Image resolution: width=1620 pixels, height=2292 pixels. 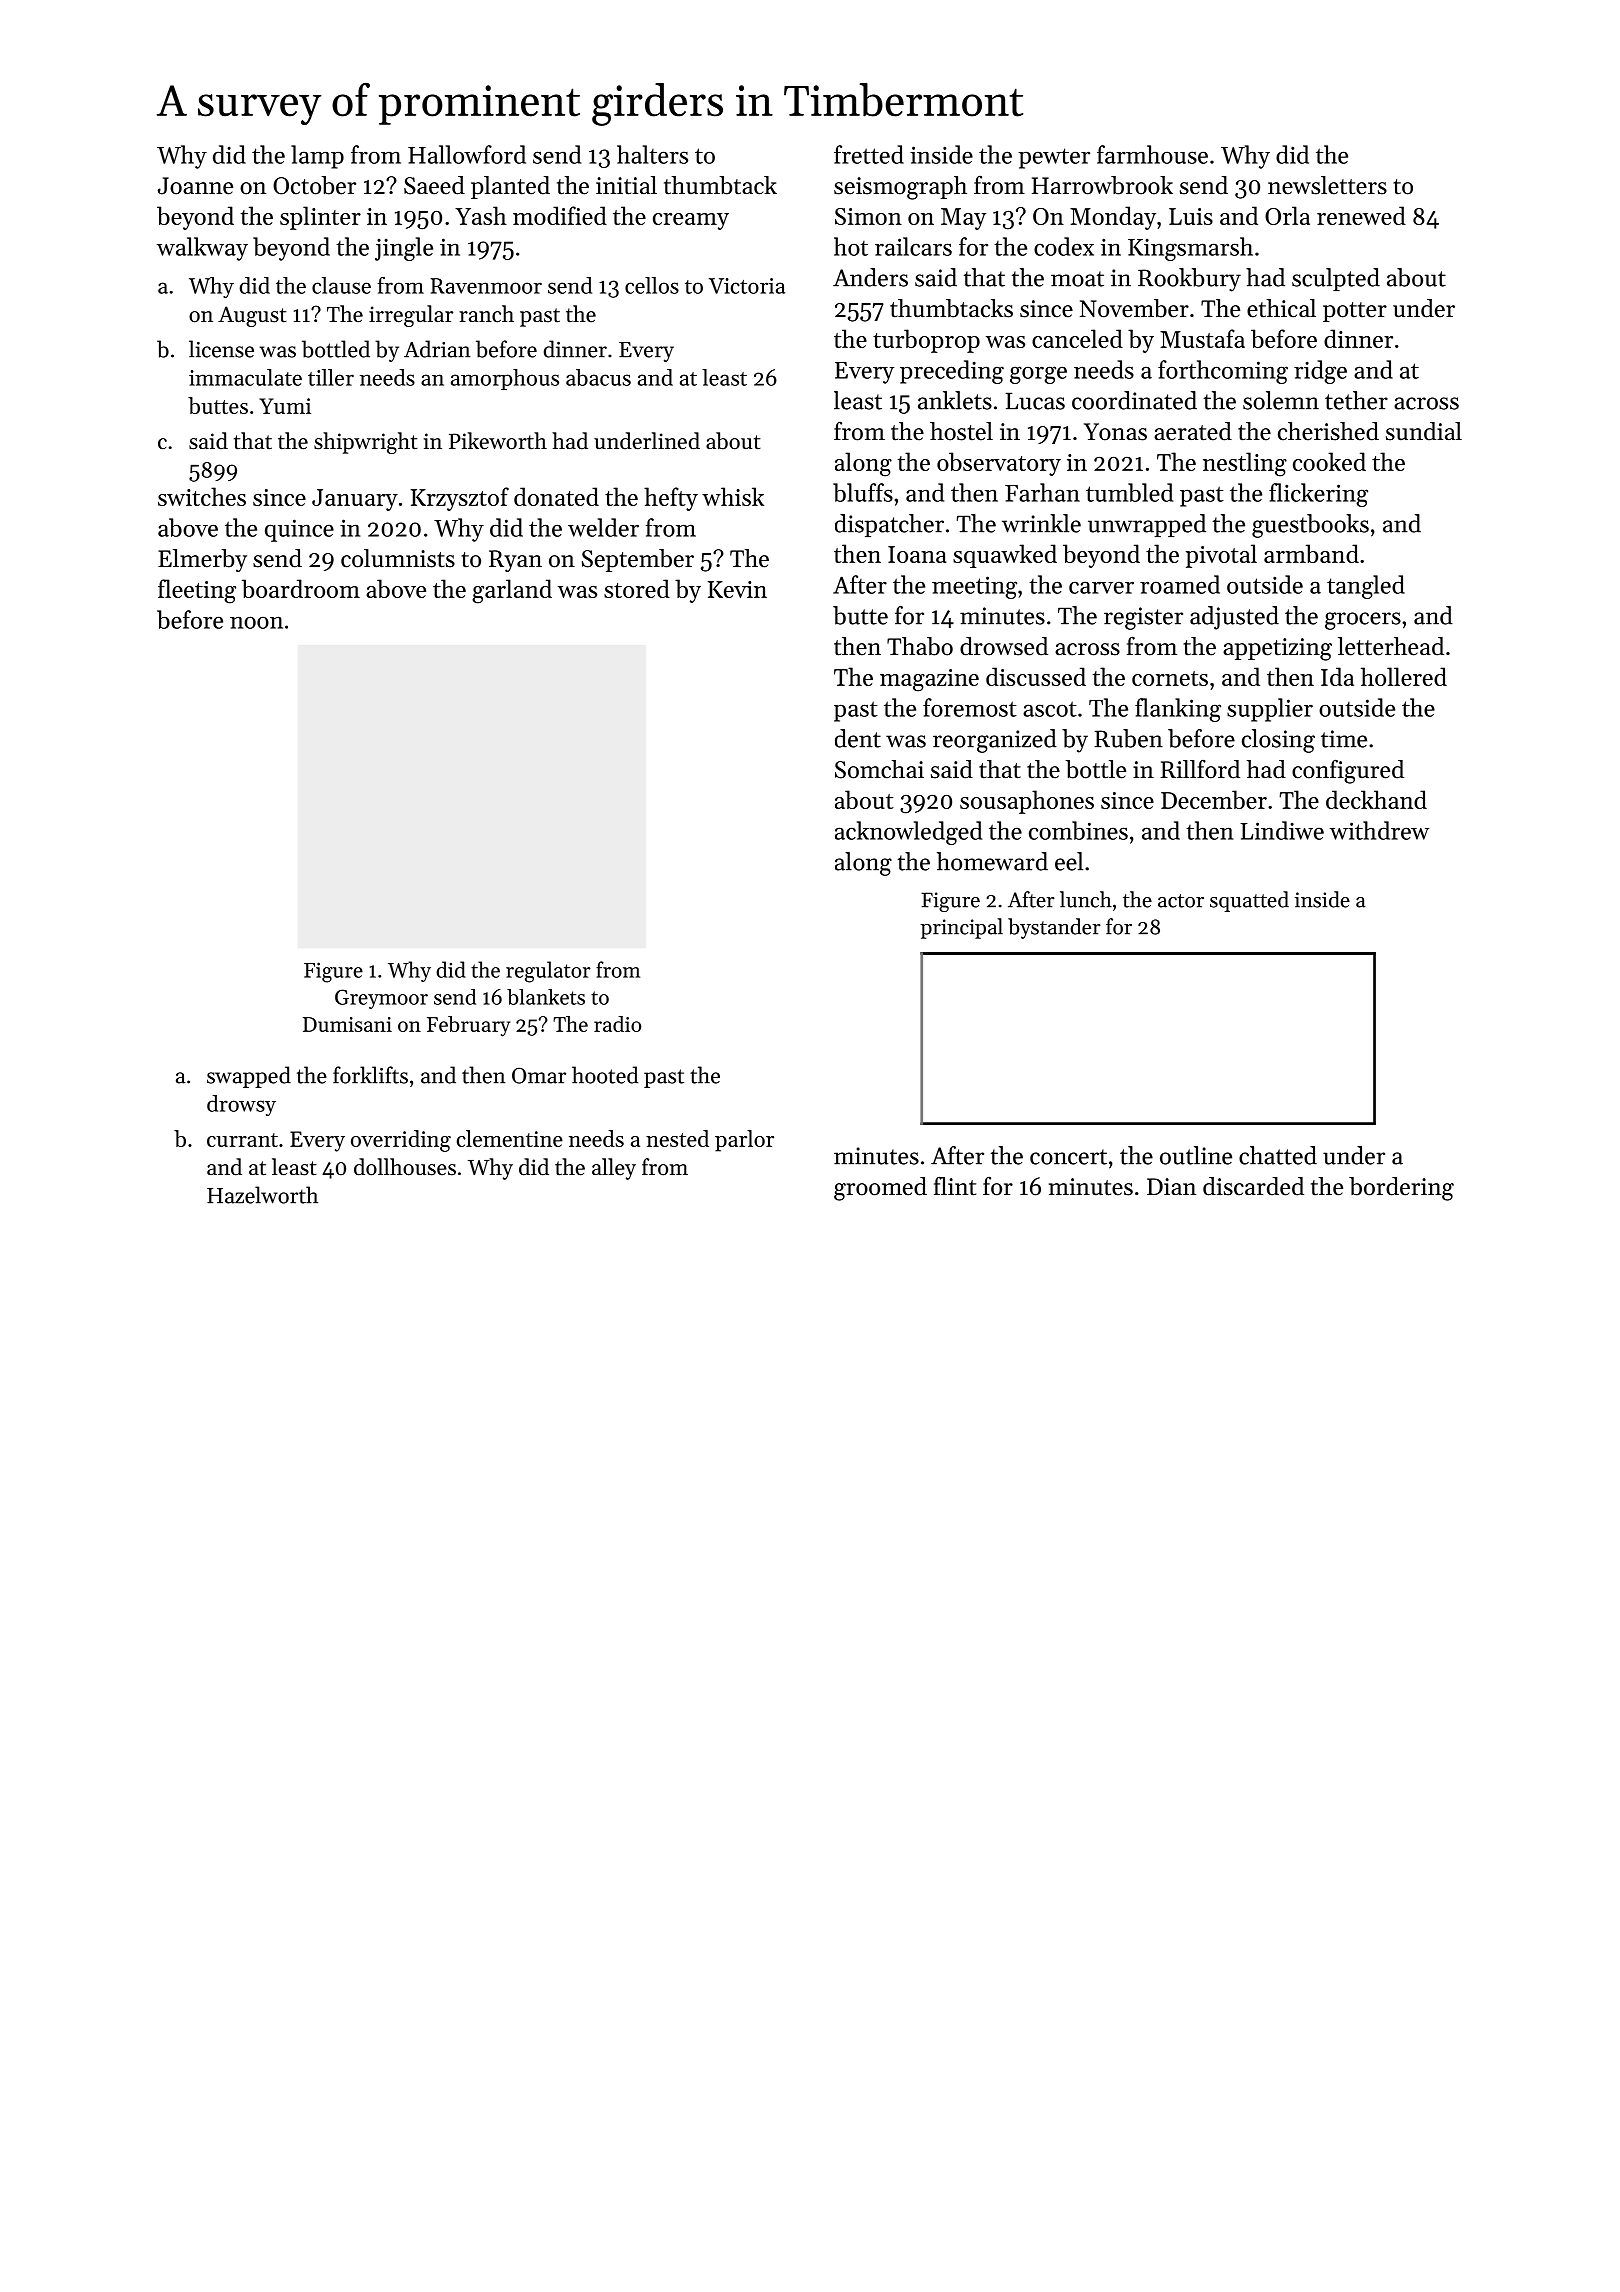 I want to click on Rookbury, so click(x=1189, y=280).
